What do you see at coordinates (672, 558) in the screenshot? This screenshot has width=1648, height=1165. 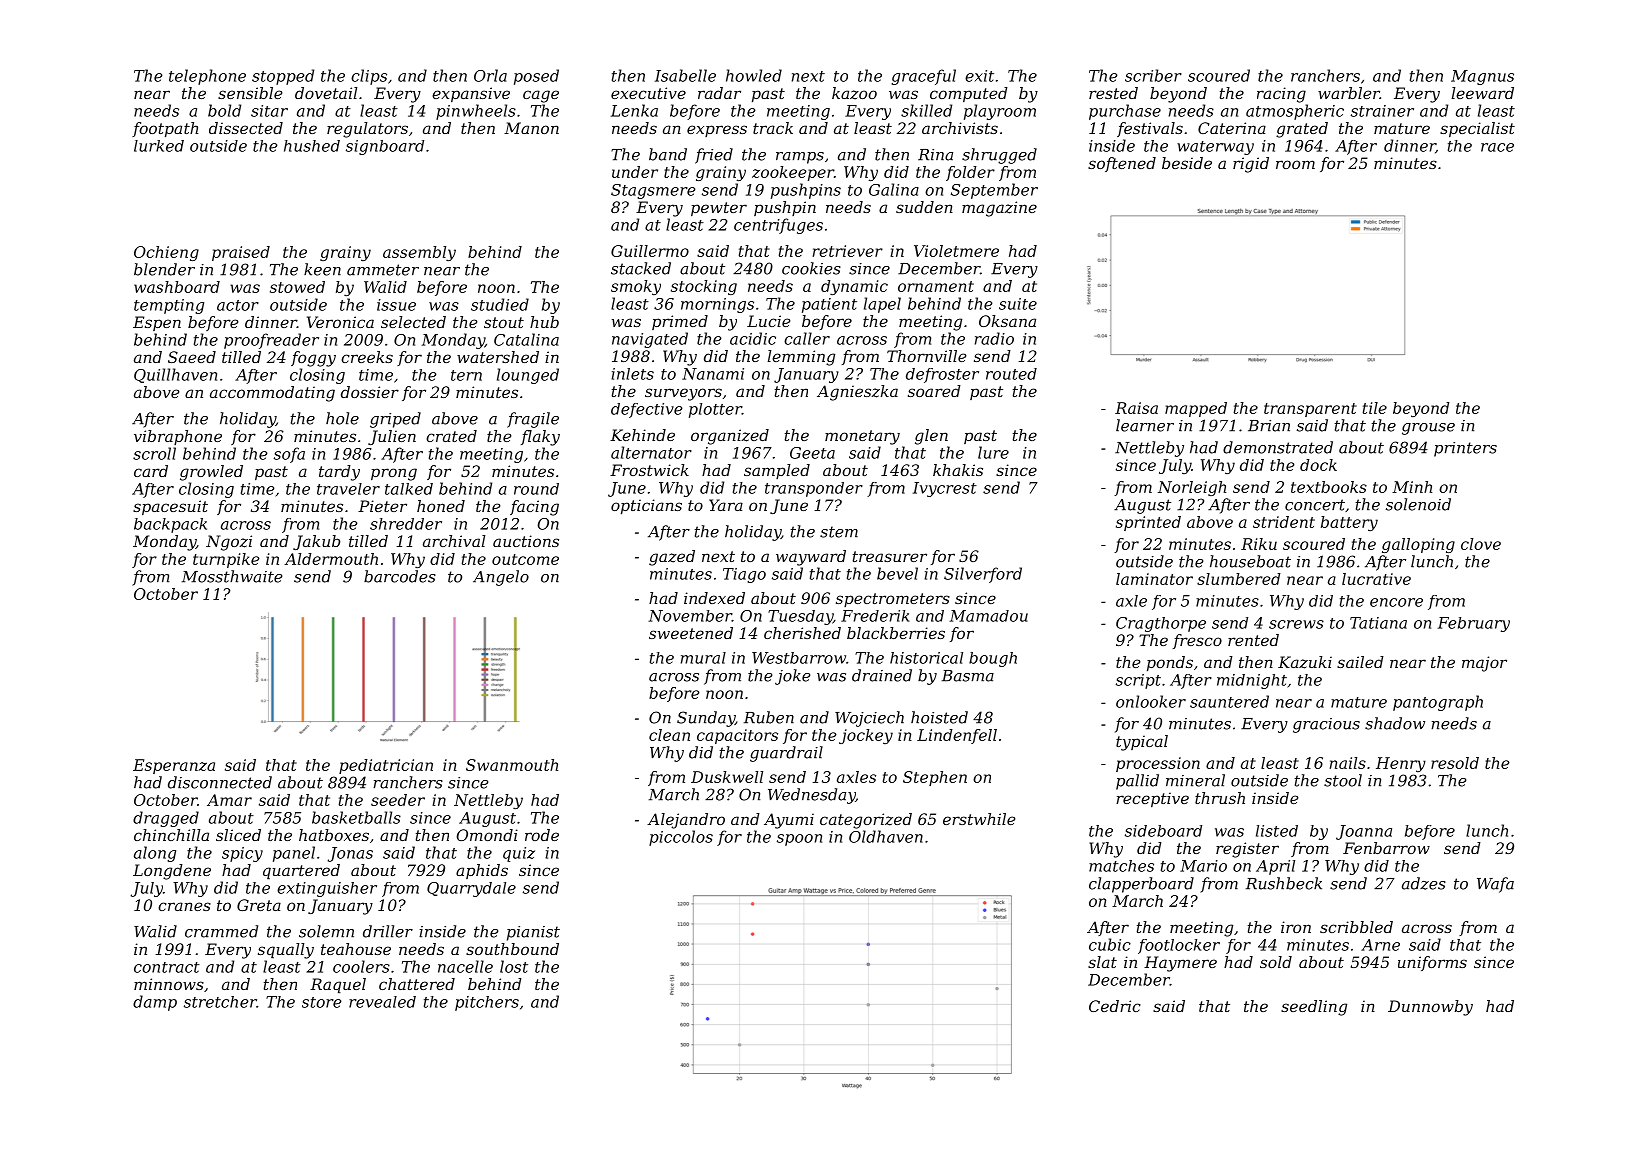 I see `gazed` at bounding box center [672, 558].
